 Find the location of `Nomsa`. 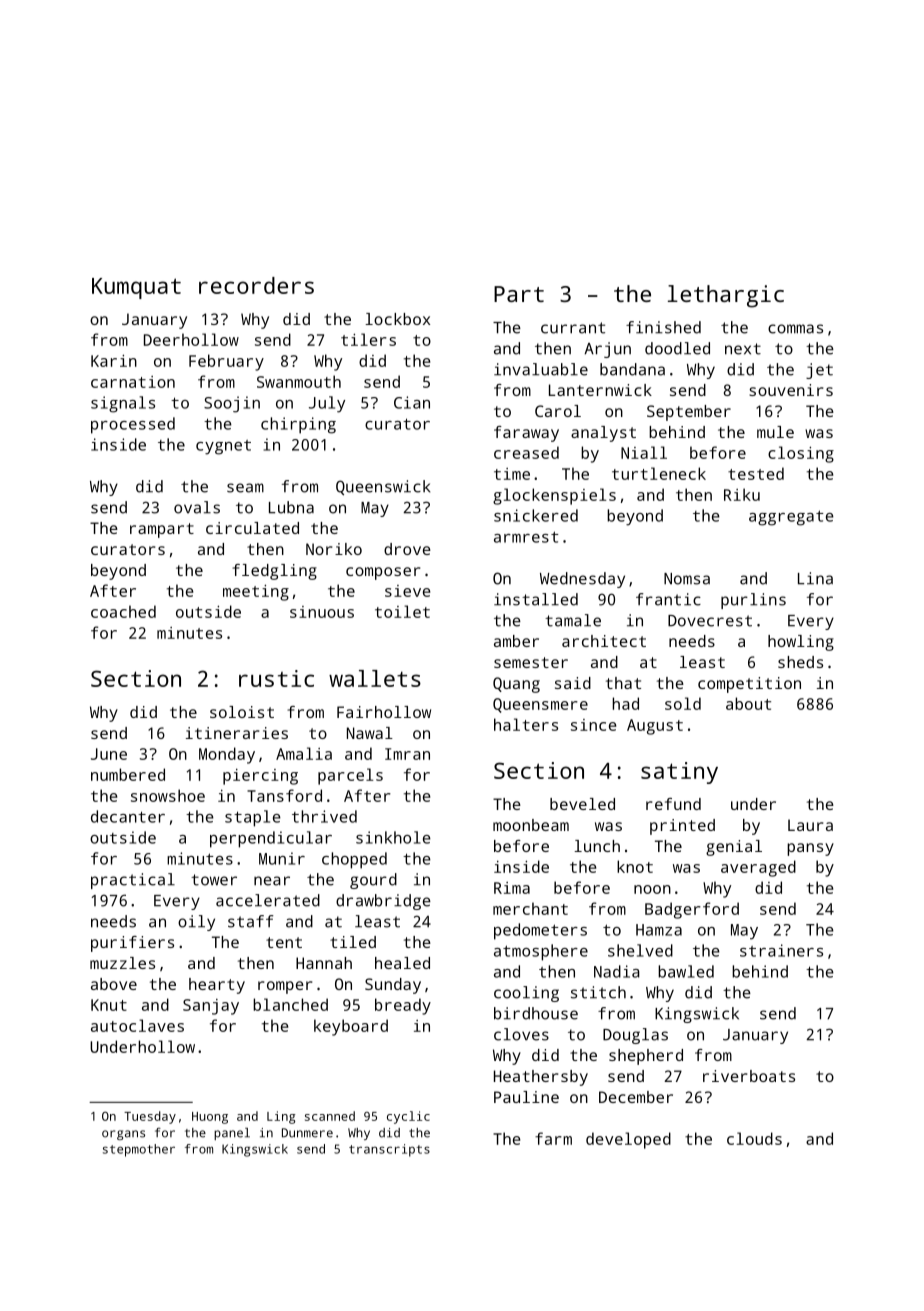

Nomsa is located at coordinates (687, 579).
